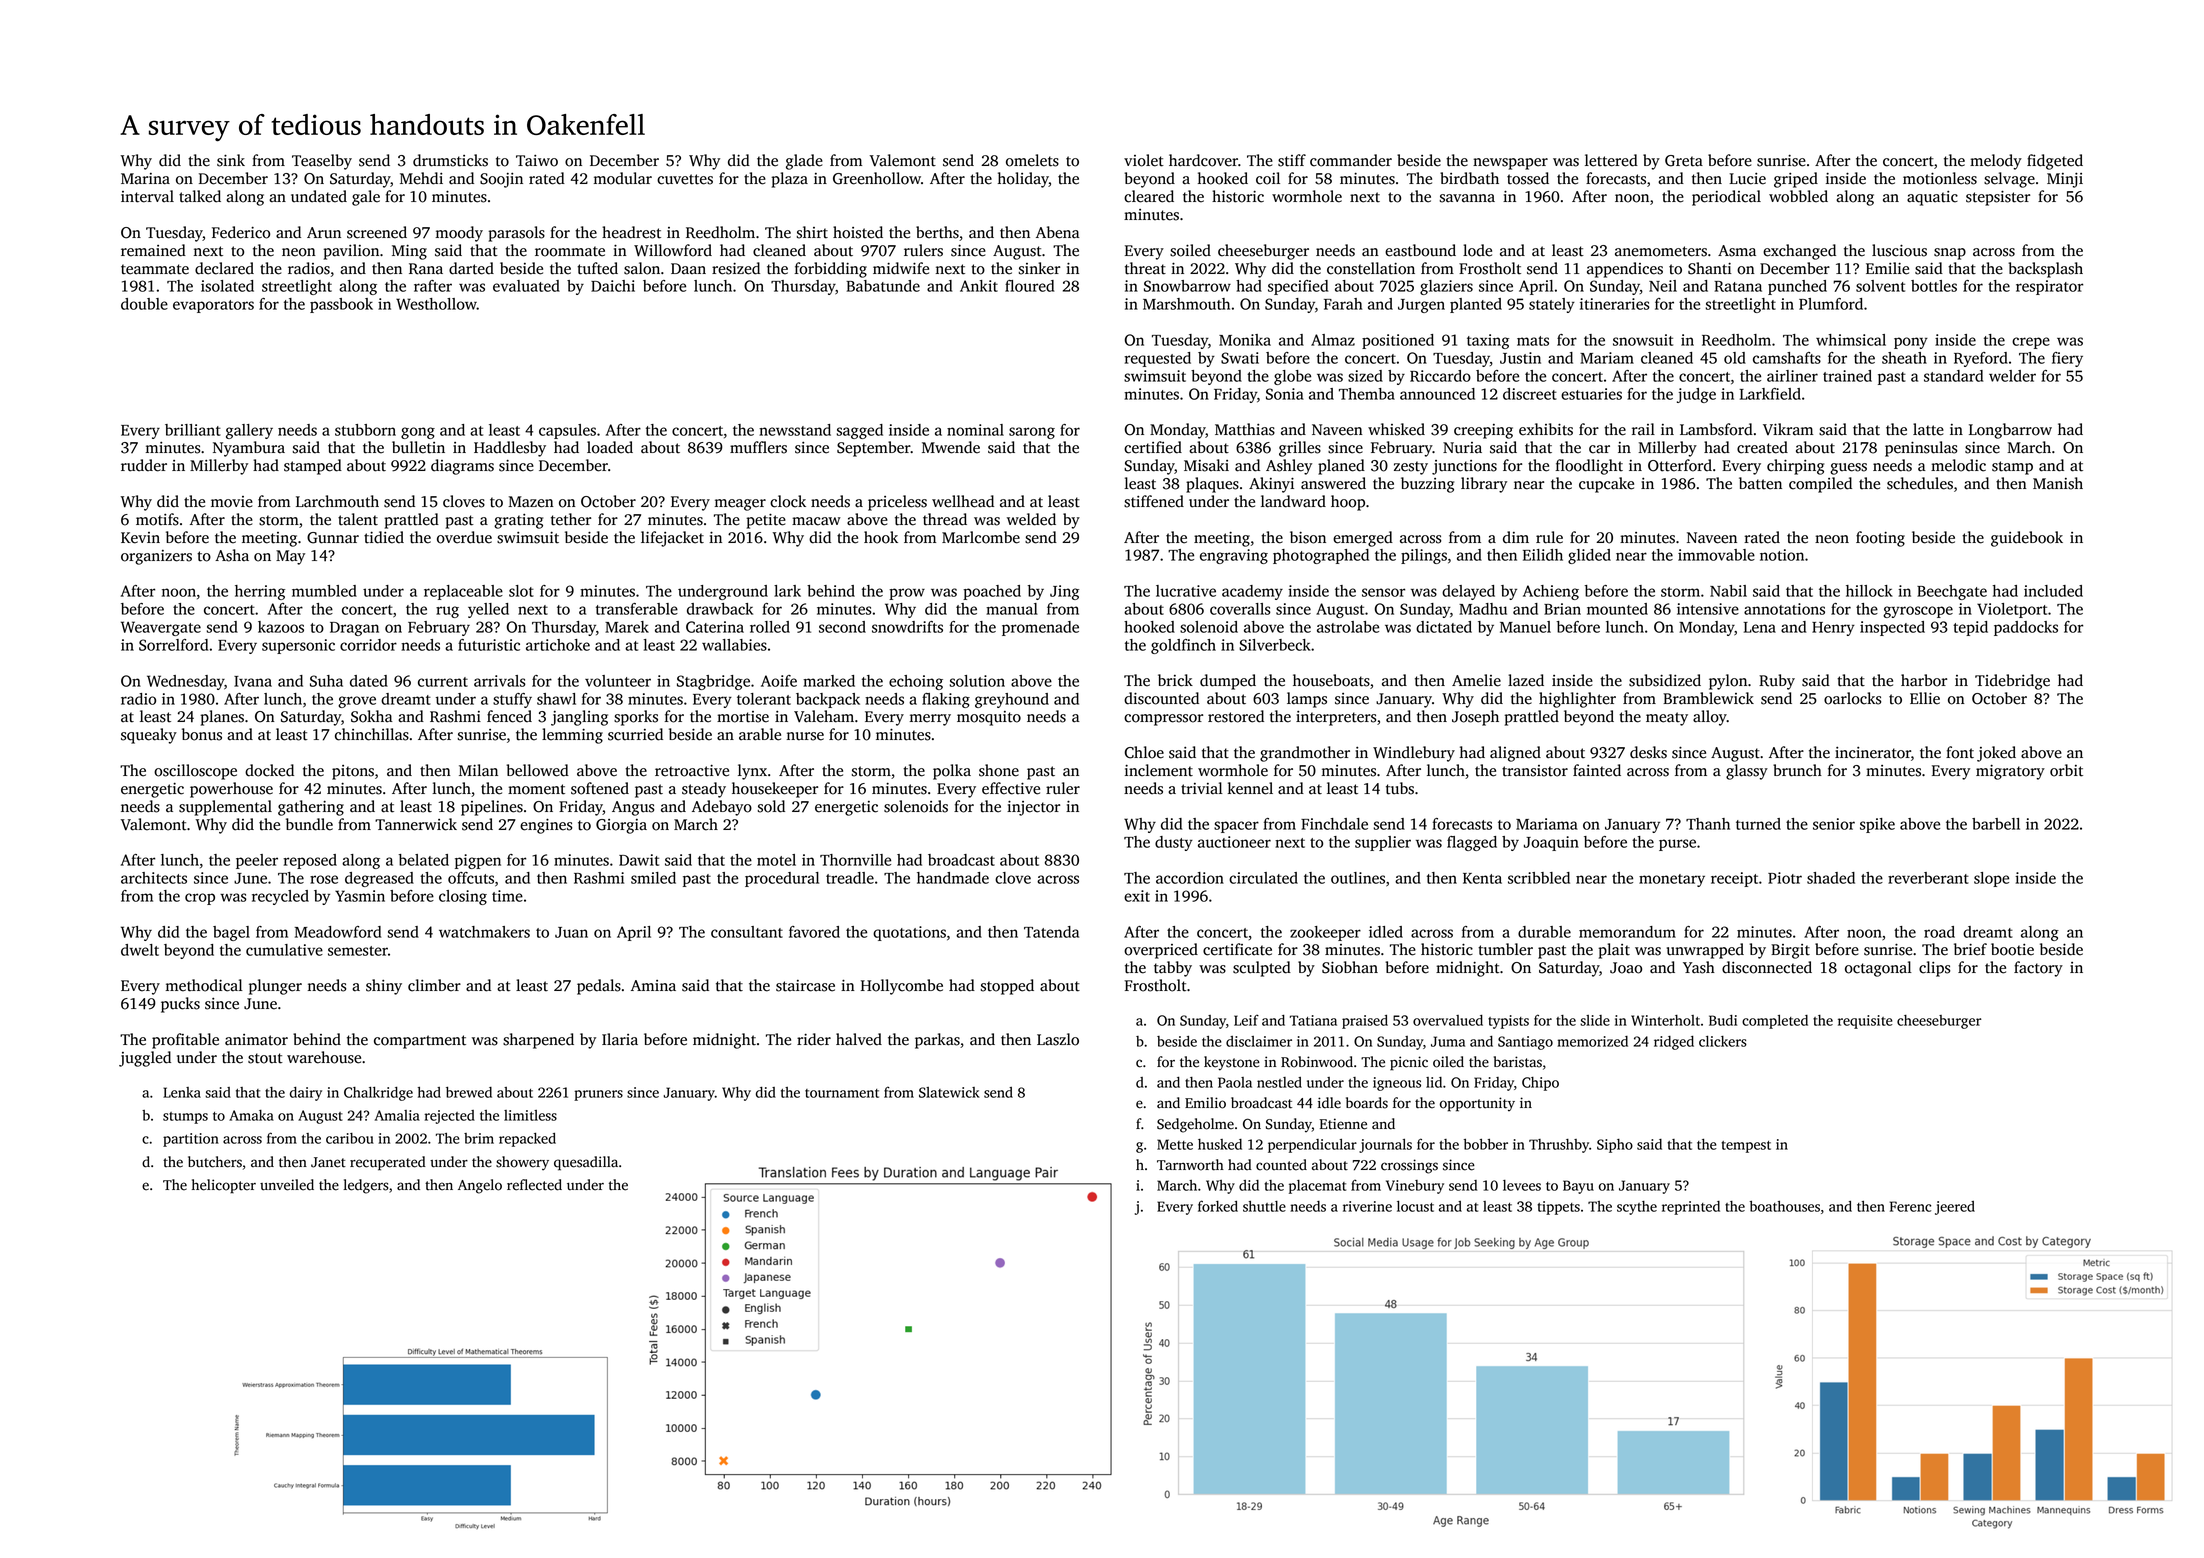  What do you see at coordinates (571, 519) in the document?
I see `tether` at bounding box center [571, 519].
